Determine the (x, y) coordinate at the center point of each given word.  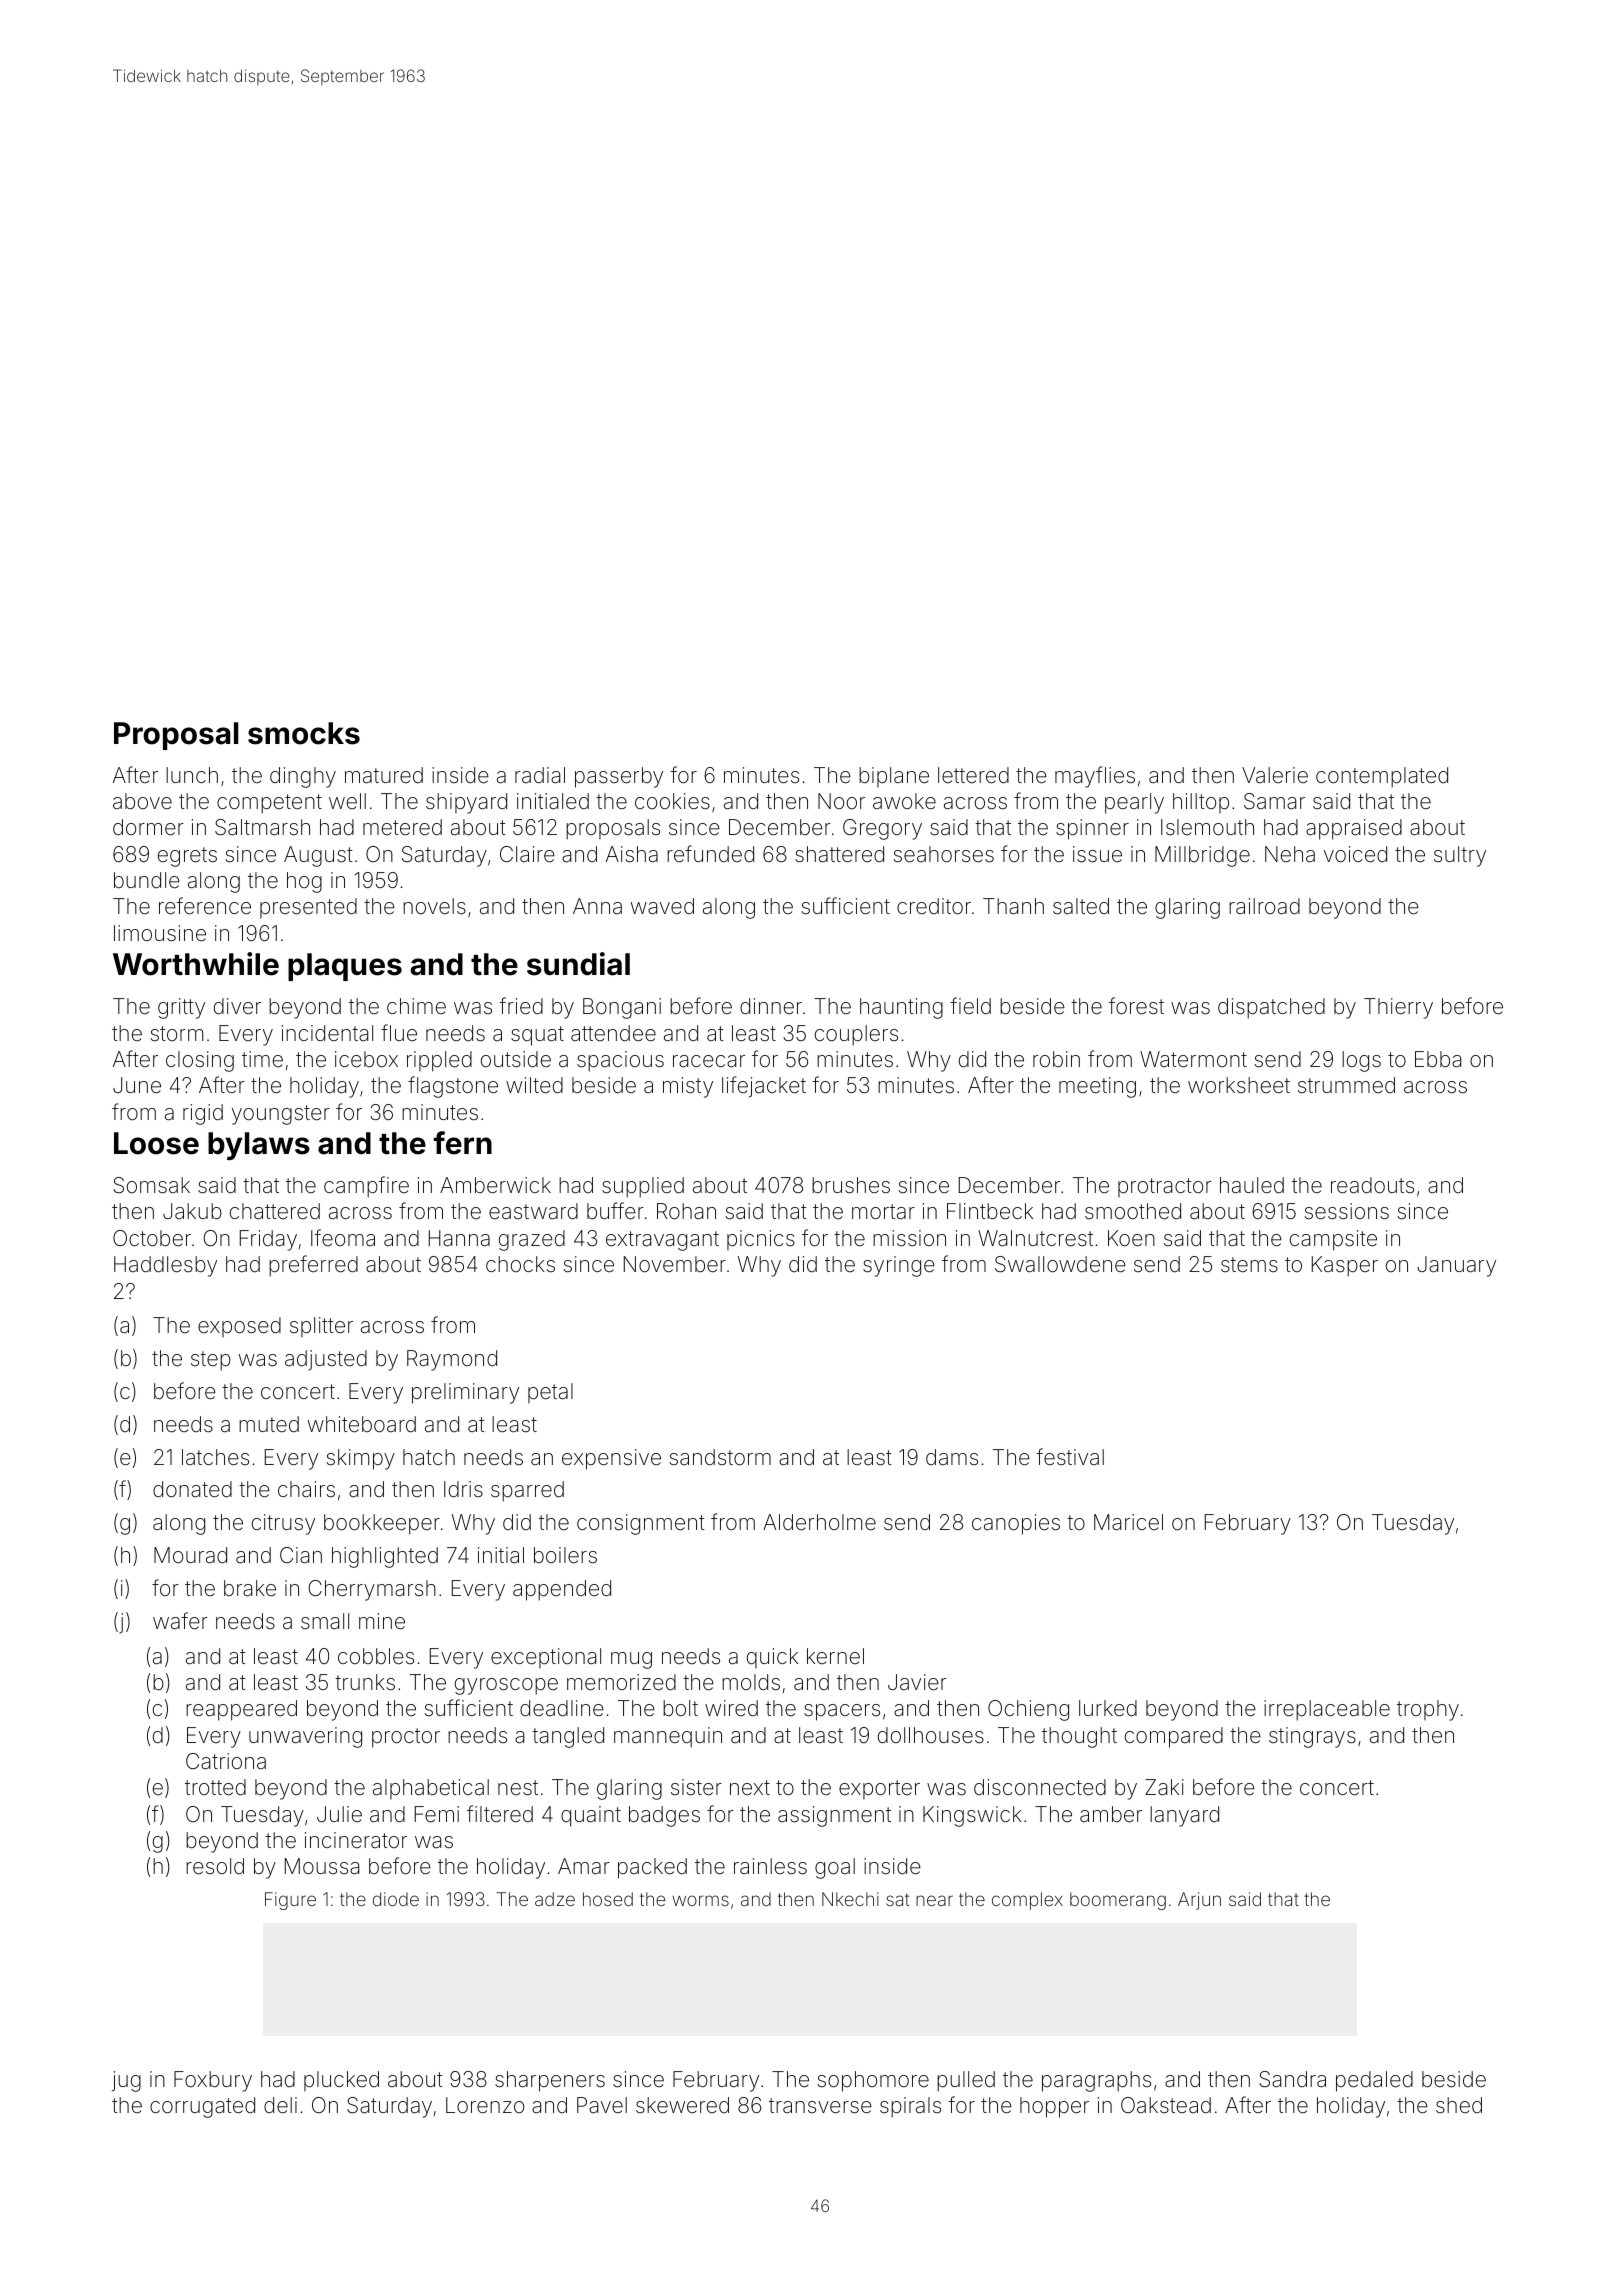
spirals (910, 2107)
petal (550, 1393)
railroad (1264, 906)
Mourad (190, 1555)
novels (434, 906)
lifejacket (764, 1087)
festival (1070, 1457)
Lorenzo (485, 2105)
